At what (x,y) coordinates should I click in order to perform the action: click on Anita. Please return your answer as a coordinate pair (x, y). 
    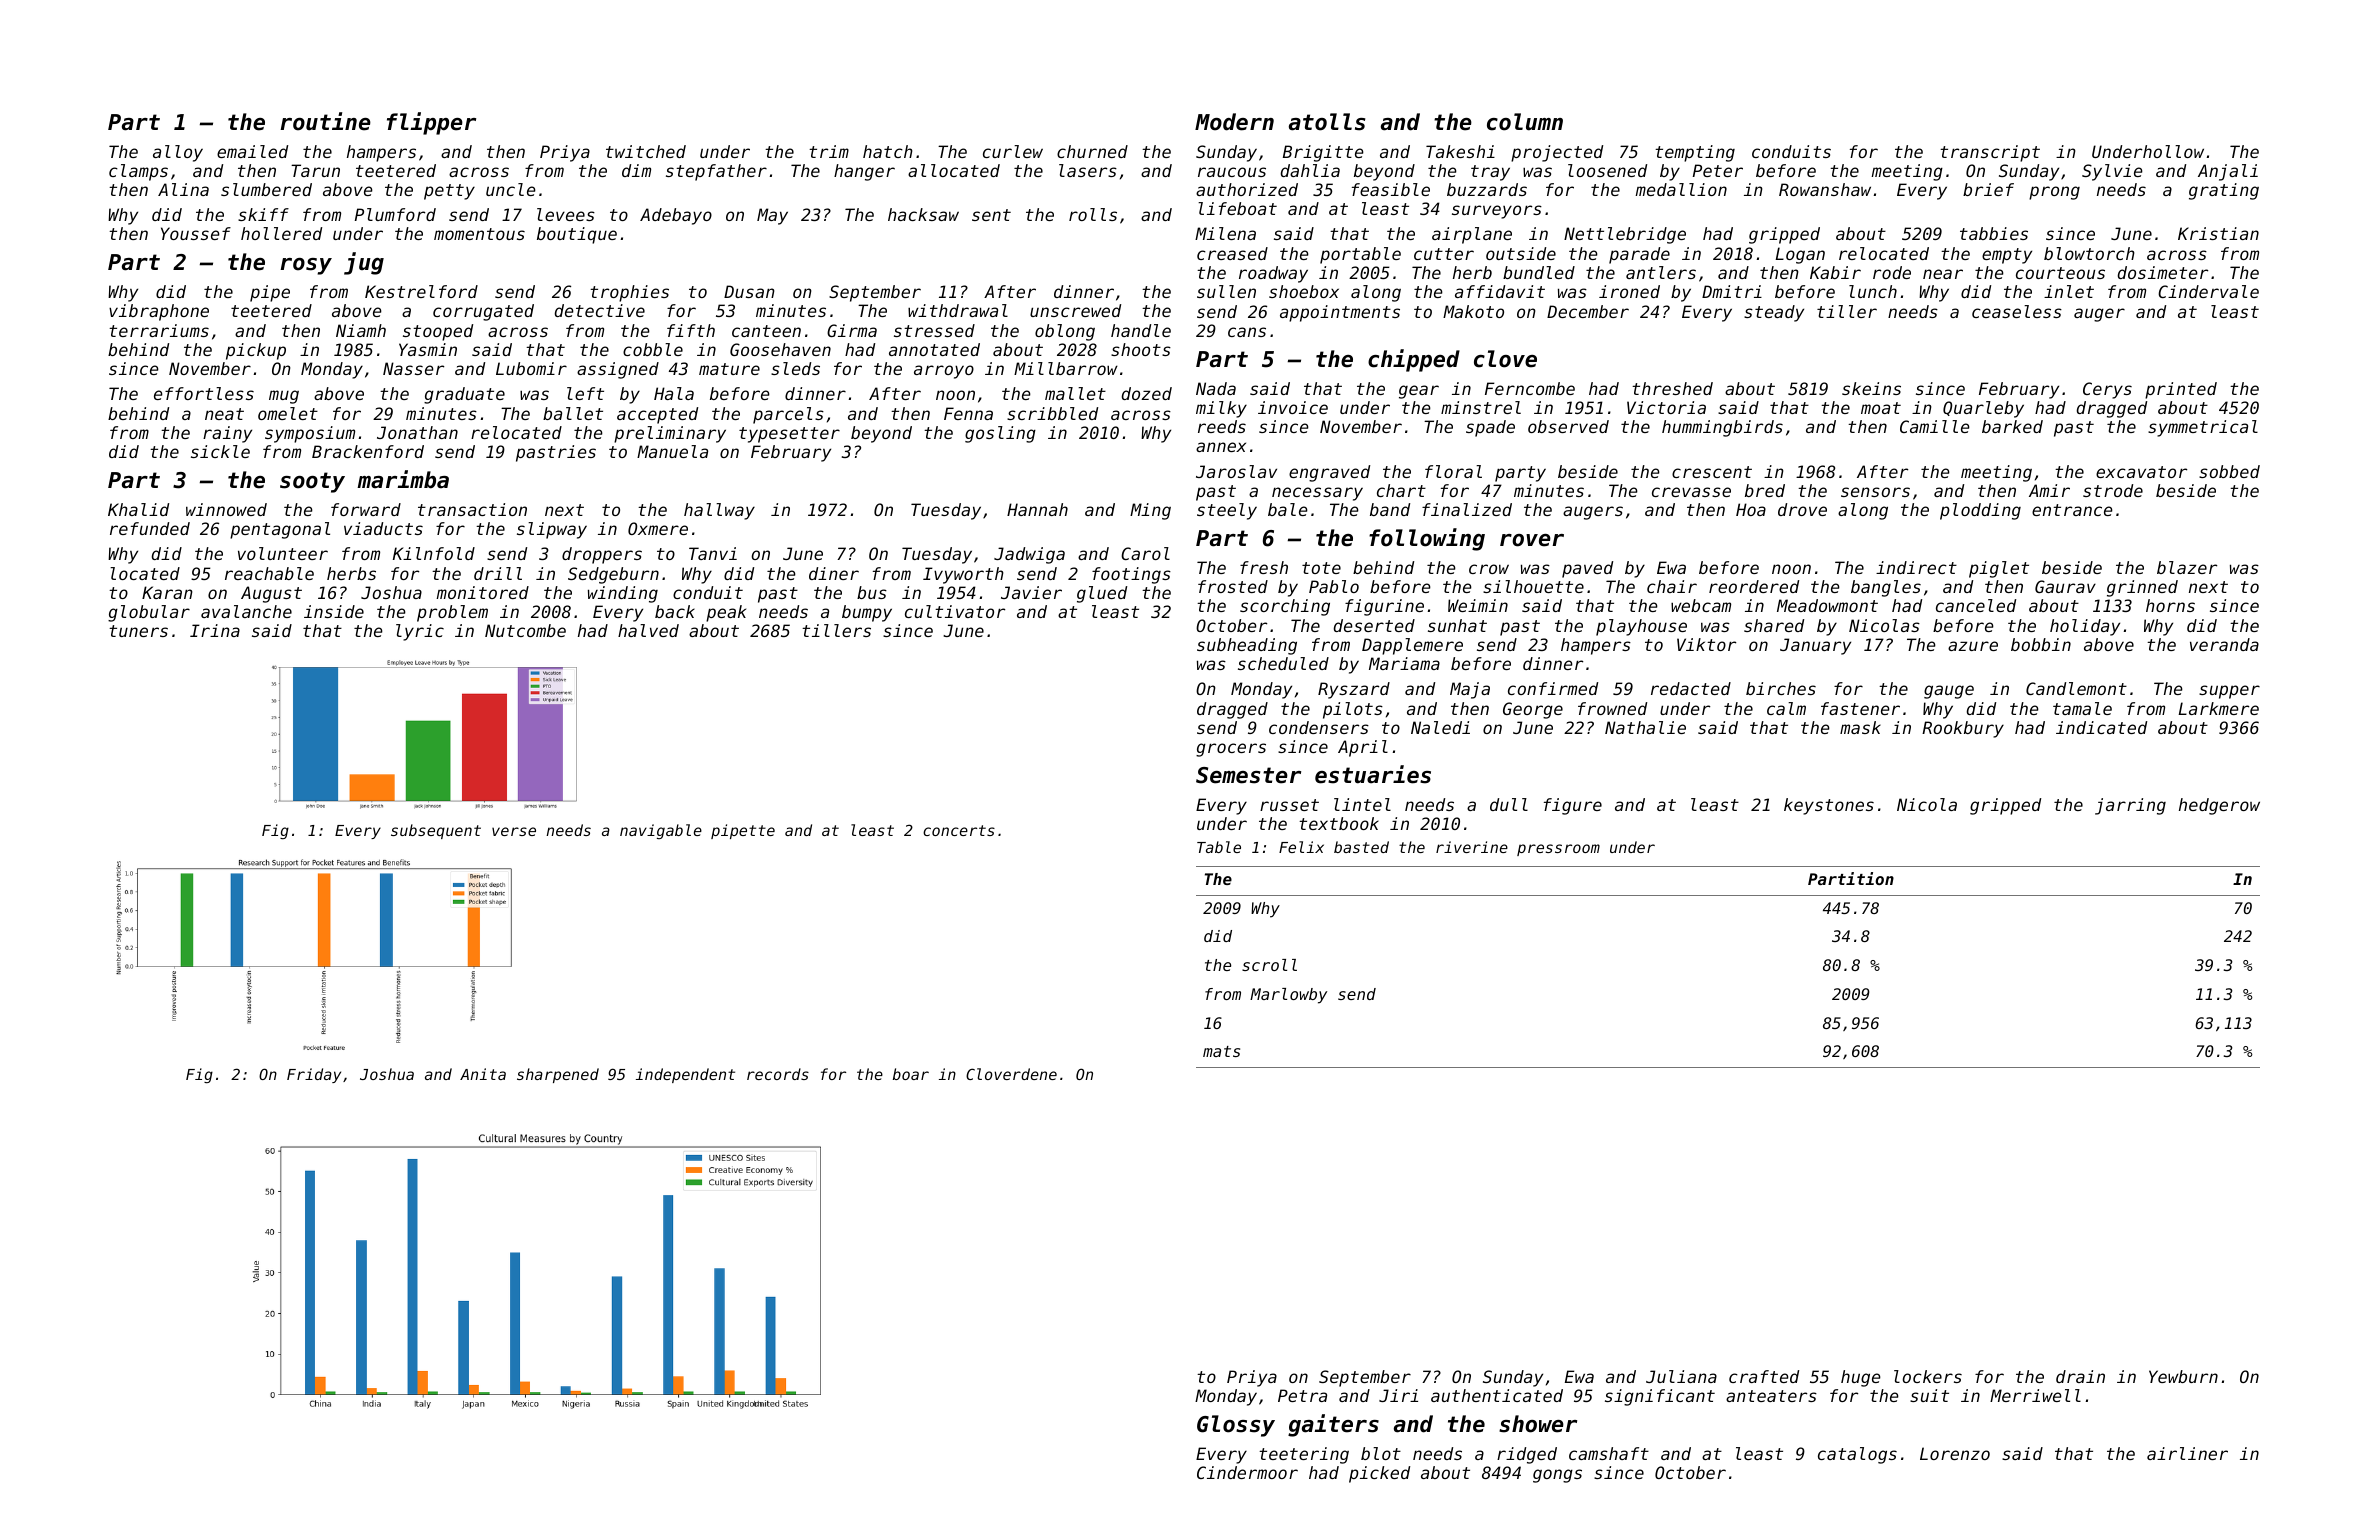
    Looking at the image, I should click on (483, 1074).
